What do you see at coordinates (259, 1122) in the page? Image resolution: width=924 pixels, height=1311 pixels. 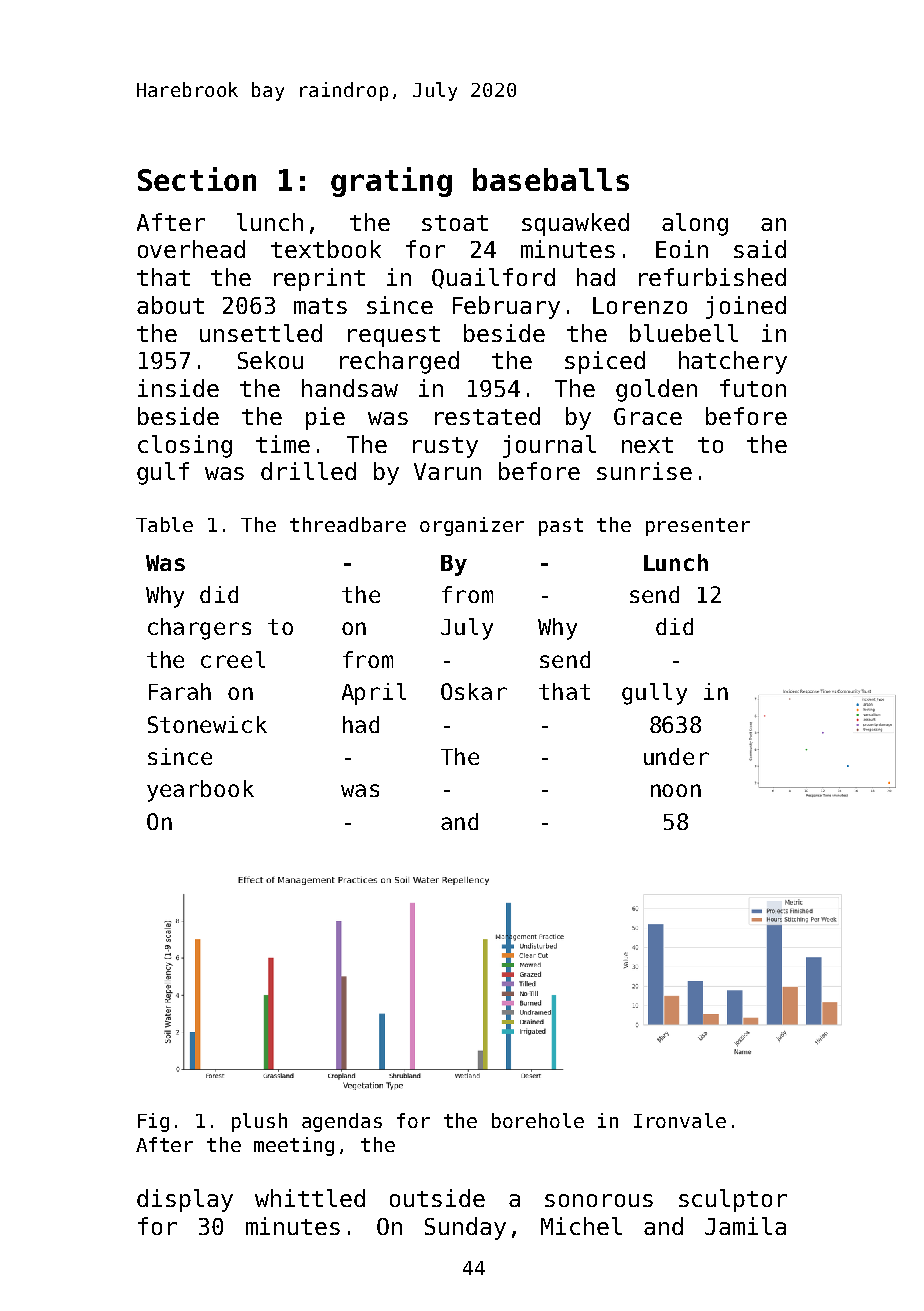 I see `plush` at bounding box center [259, 1122].
